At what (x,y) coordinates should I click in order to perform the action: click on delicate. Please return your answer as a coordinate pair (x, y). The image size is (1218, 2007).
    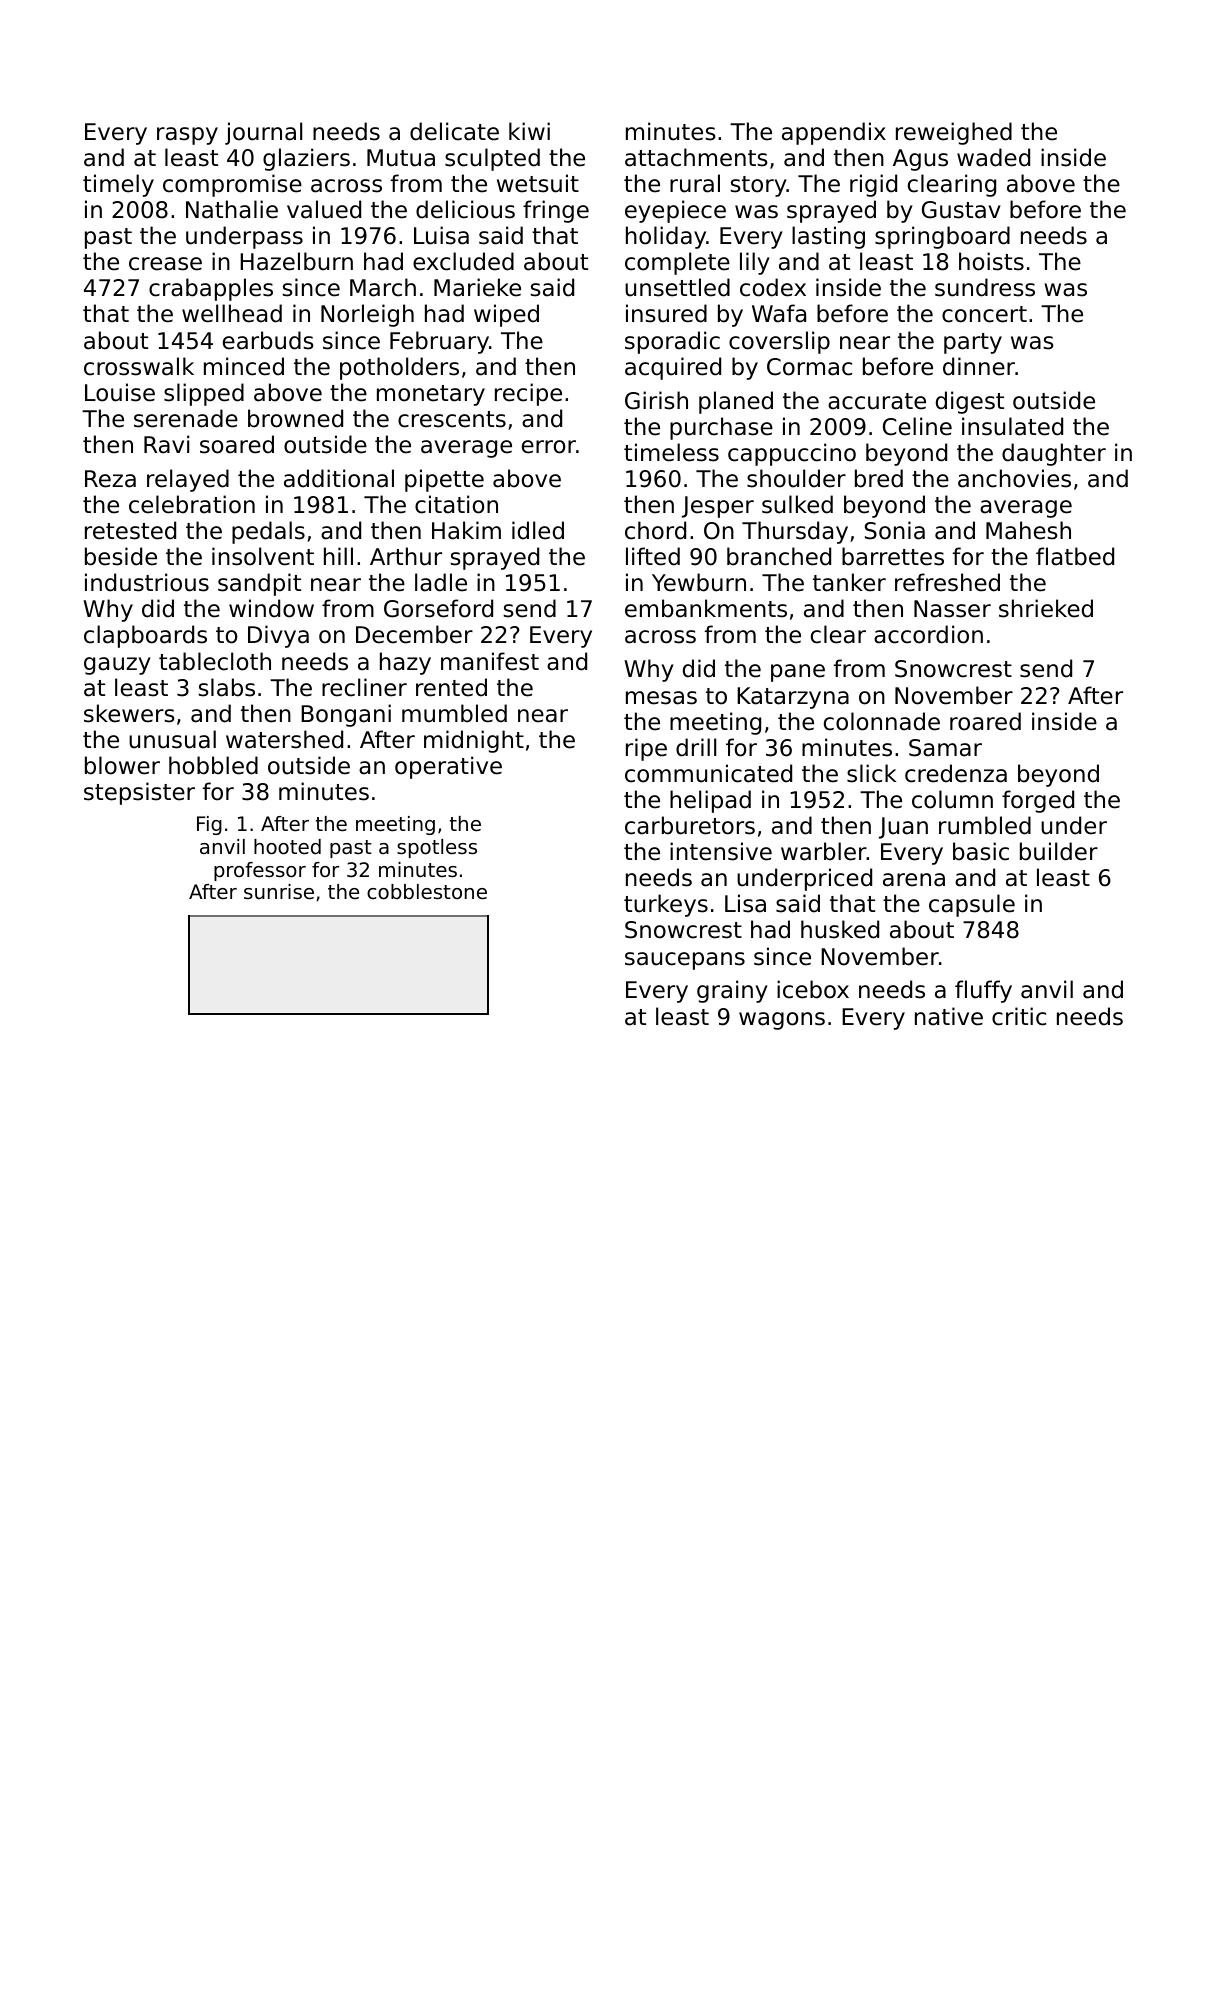
    Looking at the image, I should click on (454, 131).
